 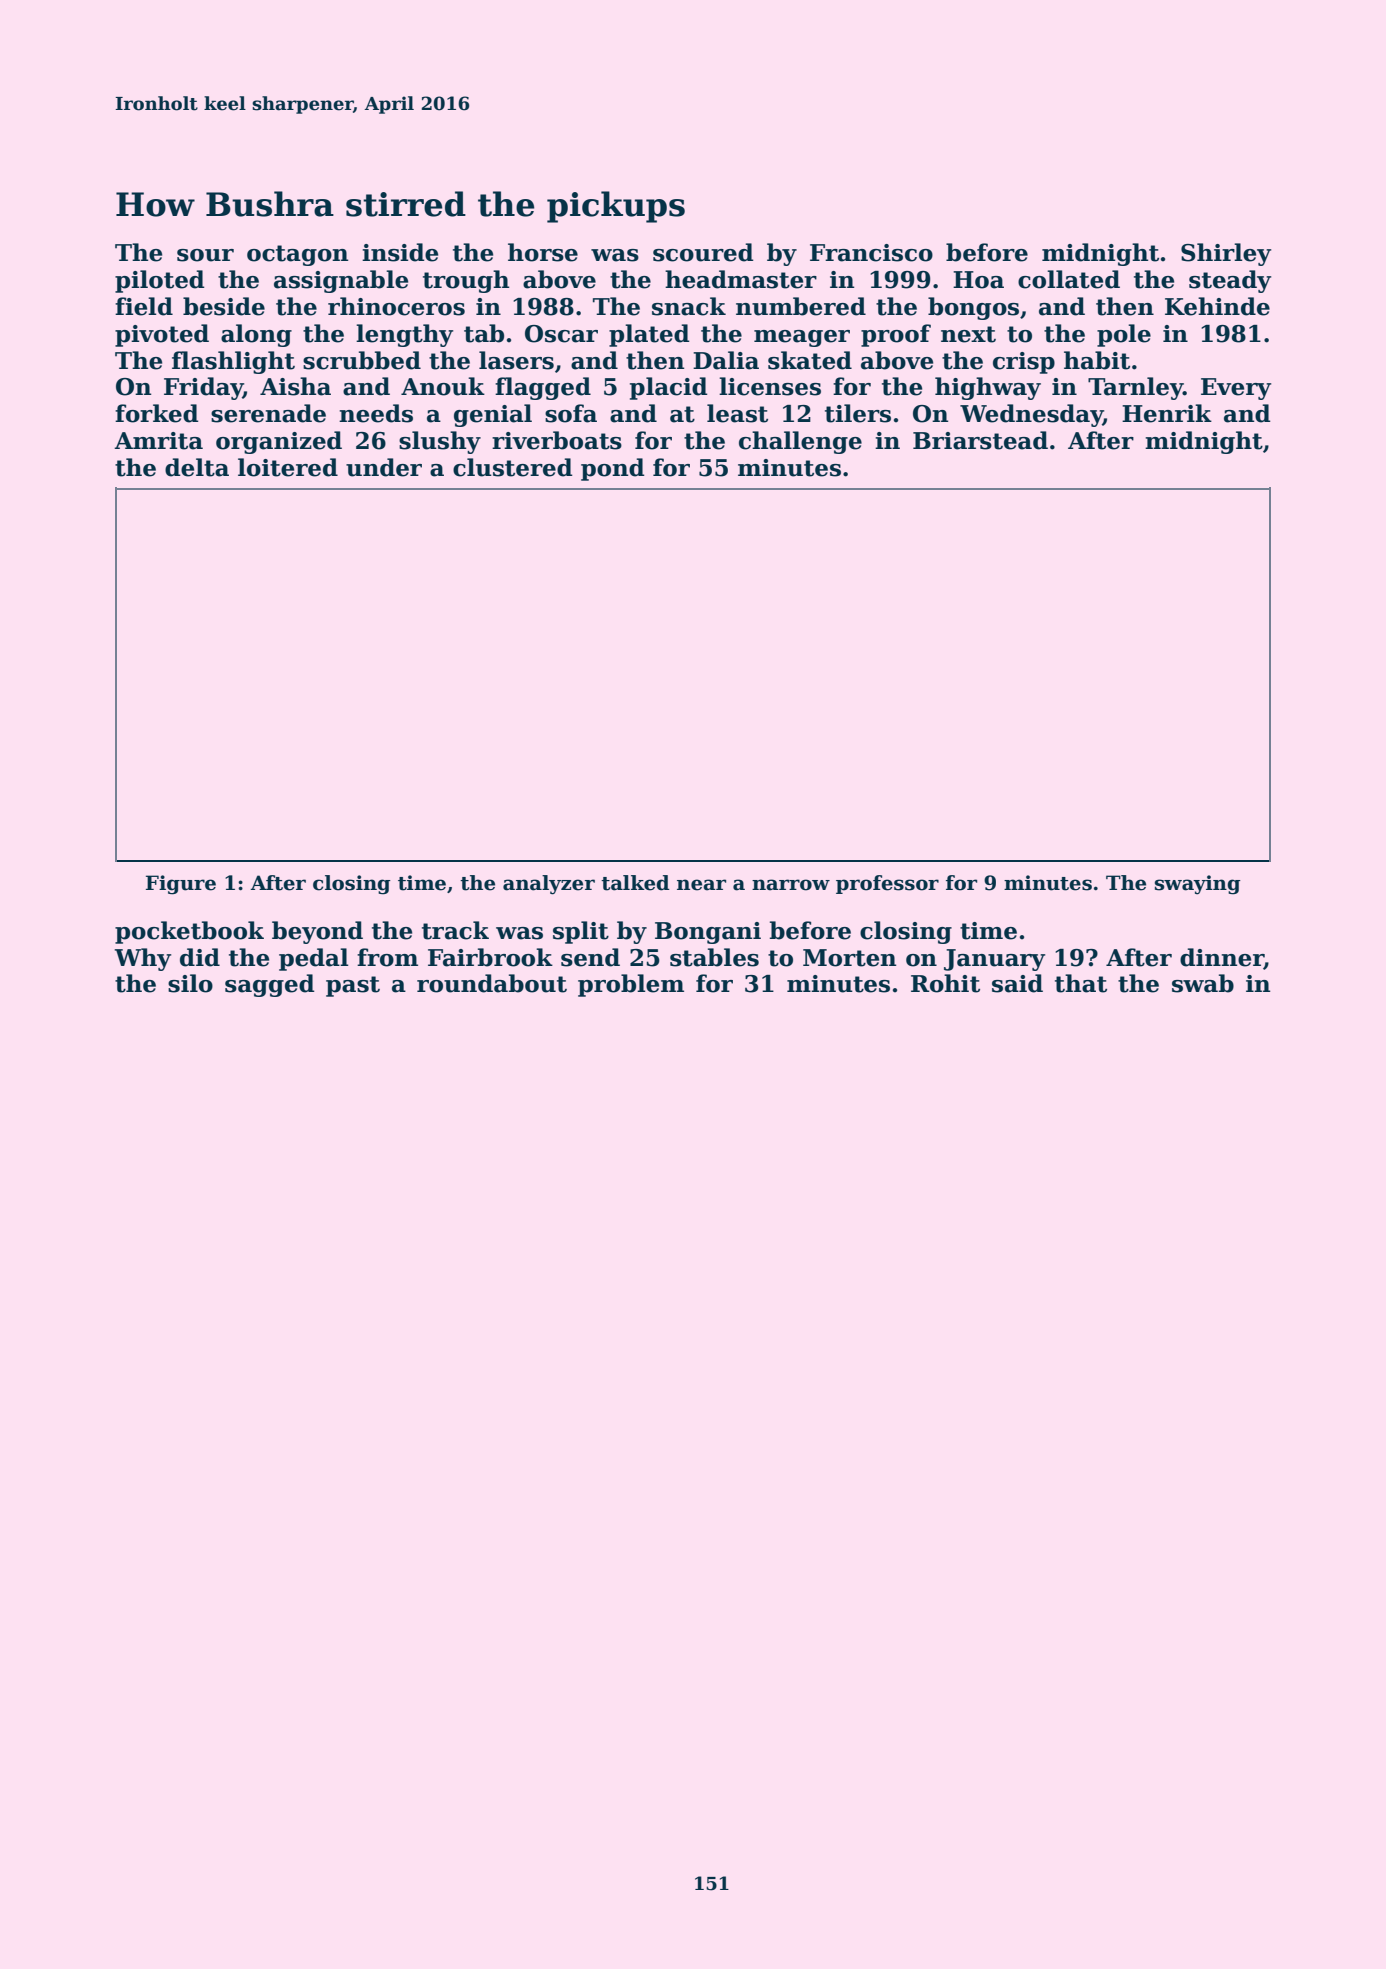 What do you see at coordinates (270, 985) in the screenshot?
I see `sagged` at bounding box center [270, 985].
